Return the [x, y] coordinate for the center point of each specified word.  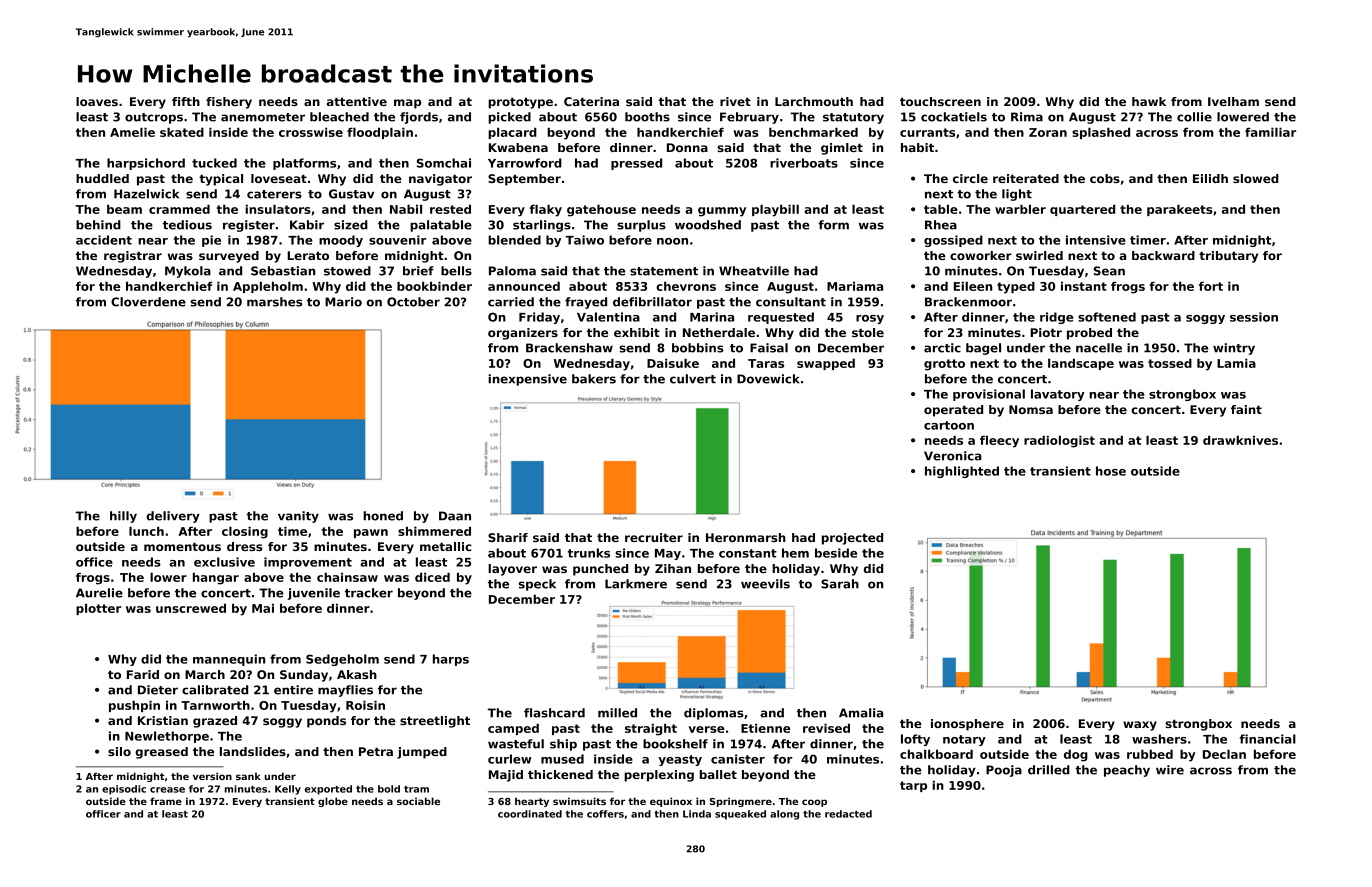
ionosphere [967, 725]
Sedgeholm [342, 660]
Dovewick [768, 379]
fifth [186, 101]
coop [814, 803]
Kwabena [518, 147]
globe [333, 802]
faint [1246, 409]
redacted [848, 814]
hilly [123, 517]
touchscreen [940, 101]
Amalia [861, 713]
